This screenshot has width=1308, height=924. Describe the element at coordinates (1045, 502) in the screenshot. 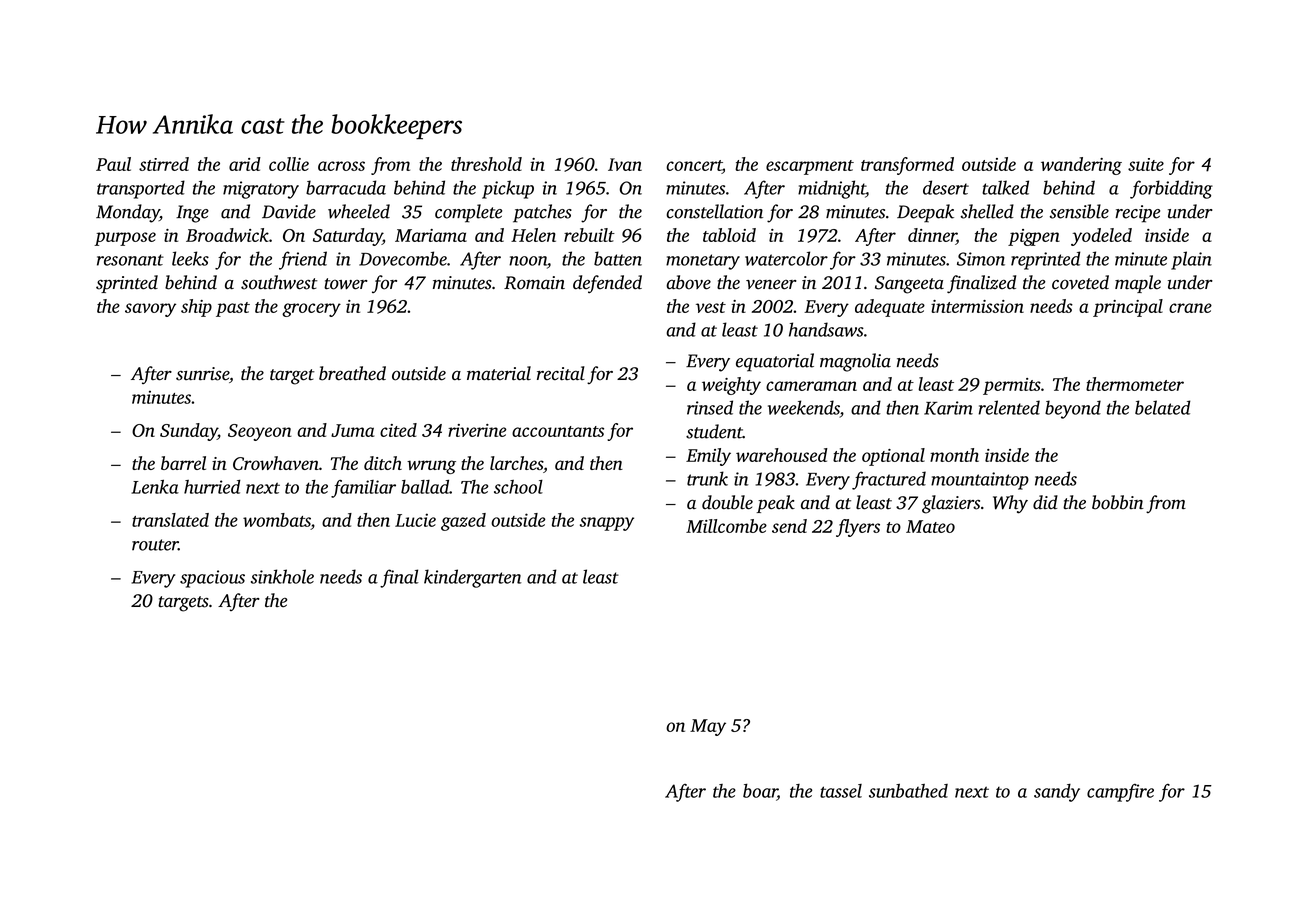

I see `did` at that location.
